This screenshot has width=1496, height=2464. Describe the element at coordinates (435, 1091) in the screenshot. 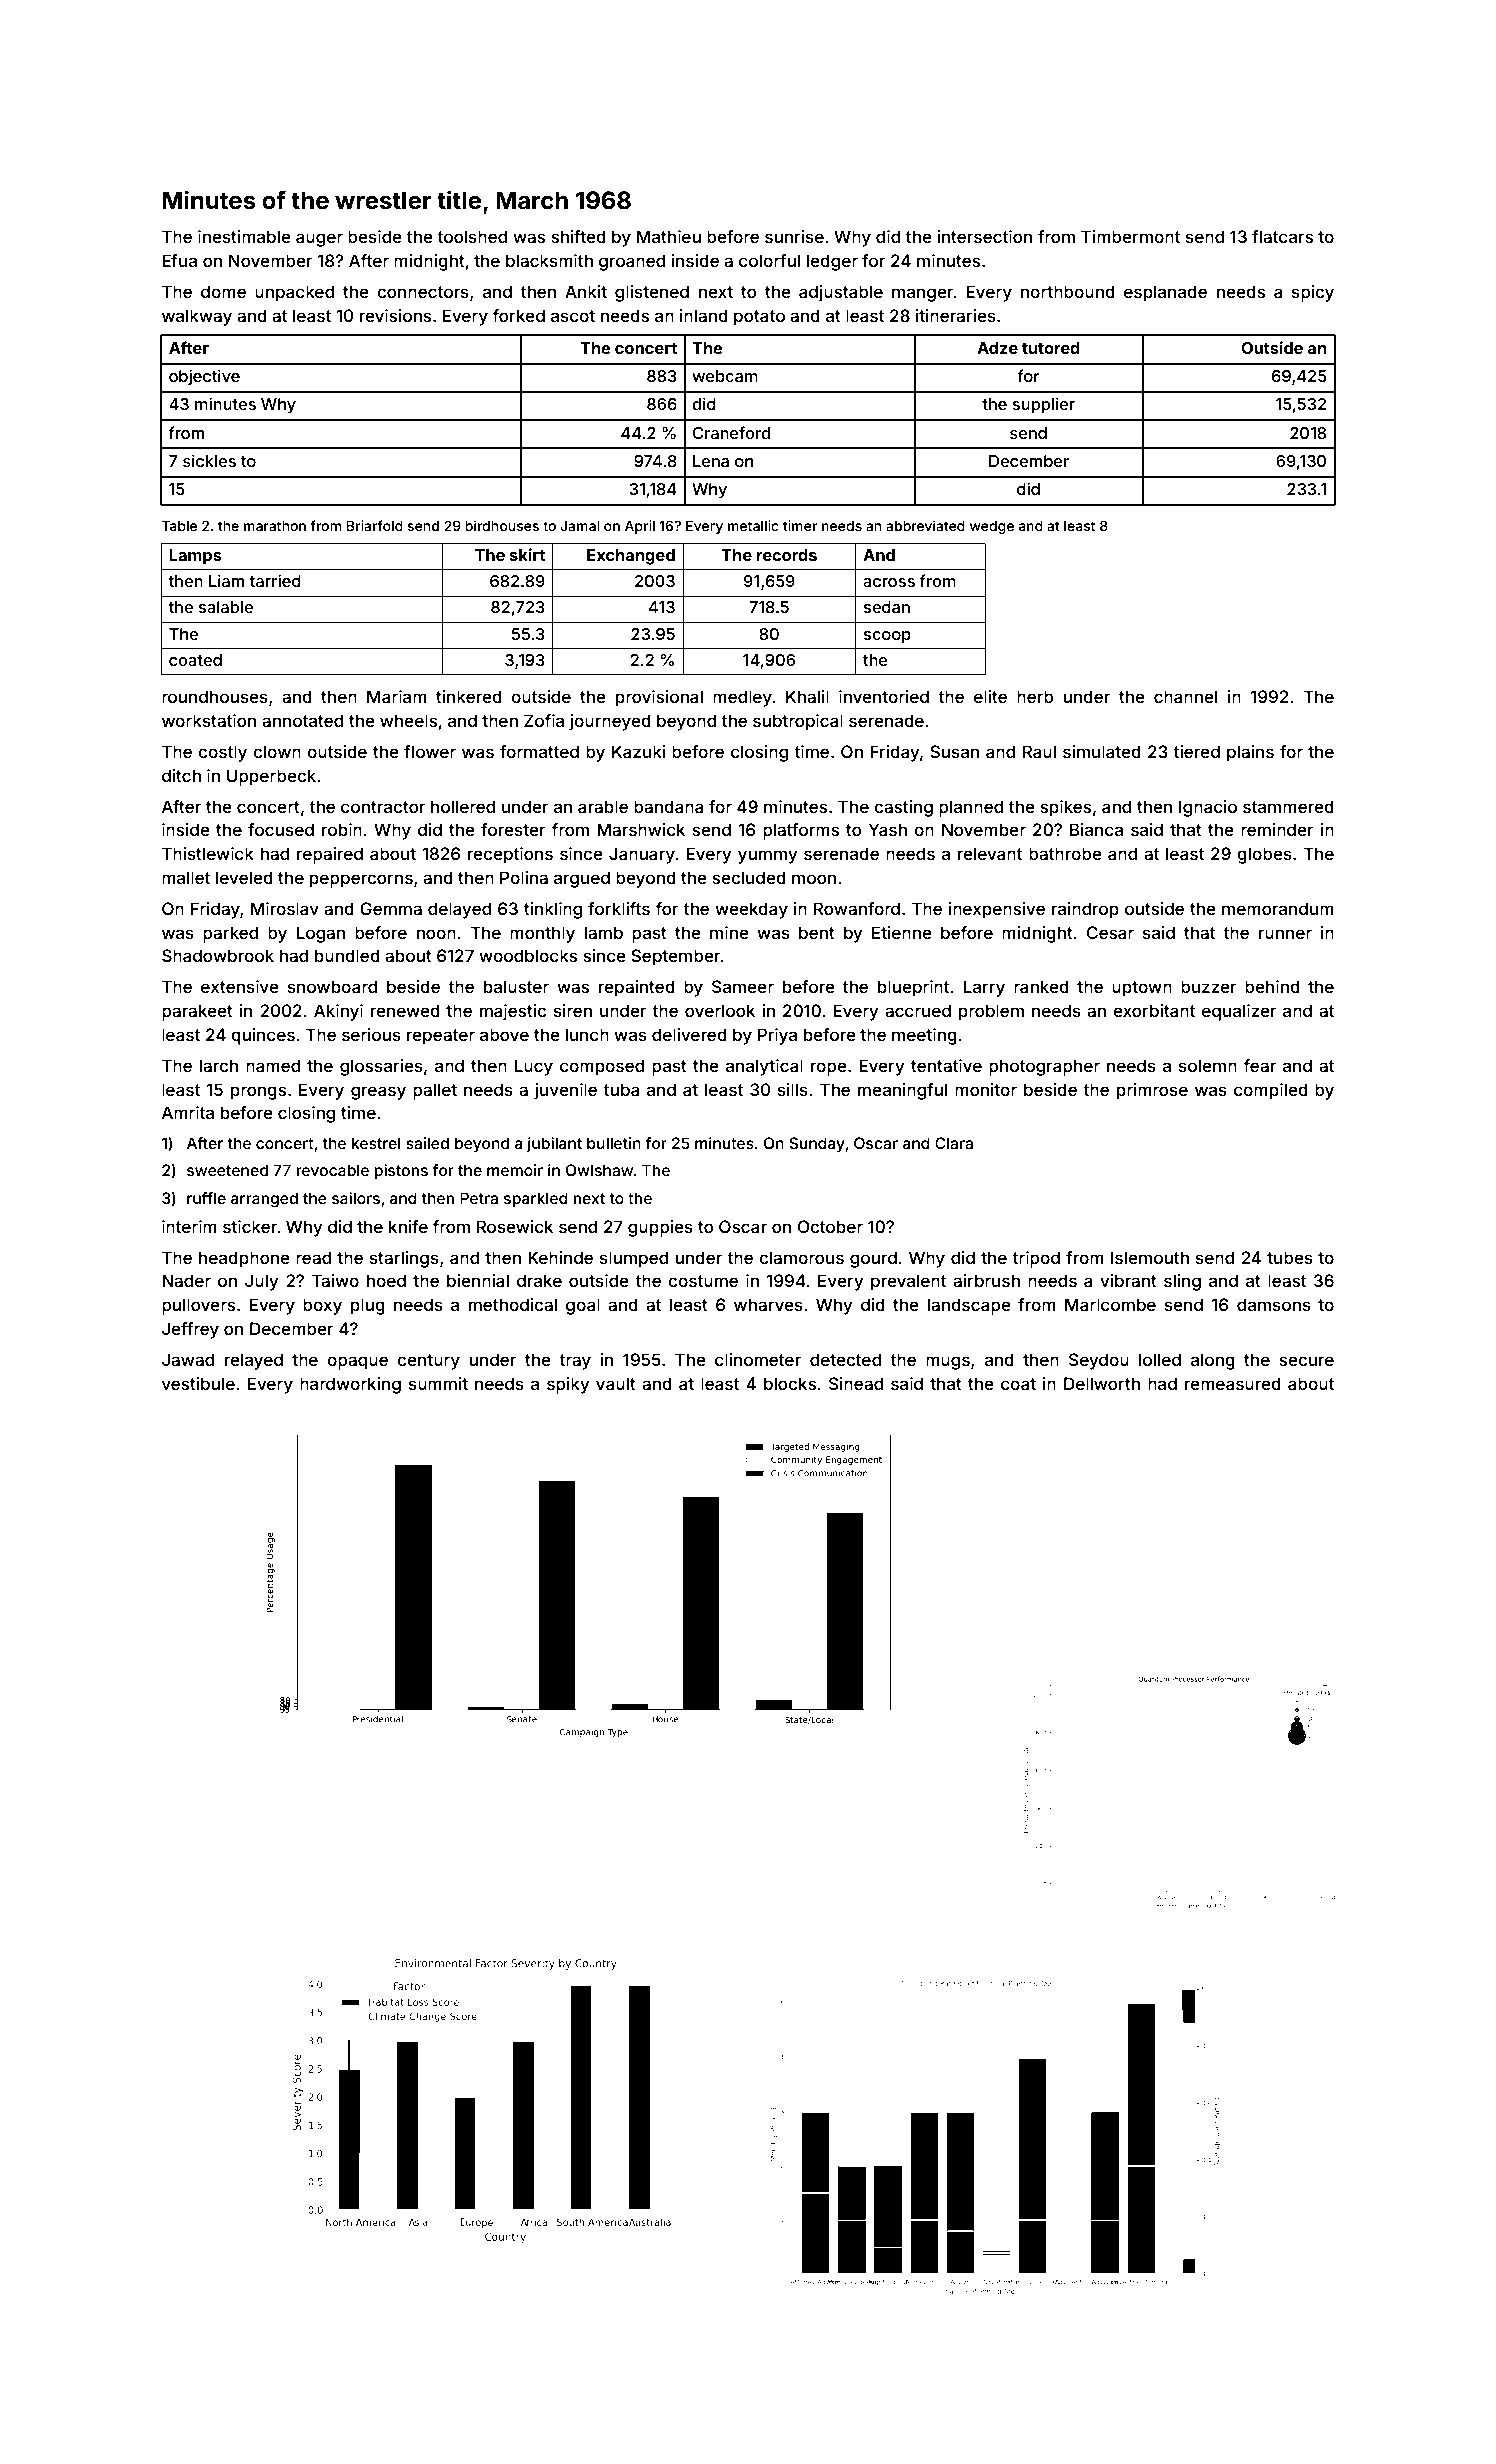

I see `pallet` at that location.
